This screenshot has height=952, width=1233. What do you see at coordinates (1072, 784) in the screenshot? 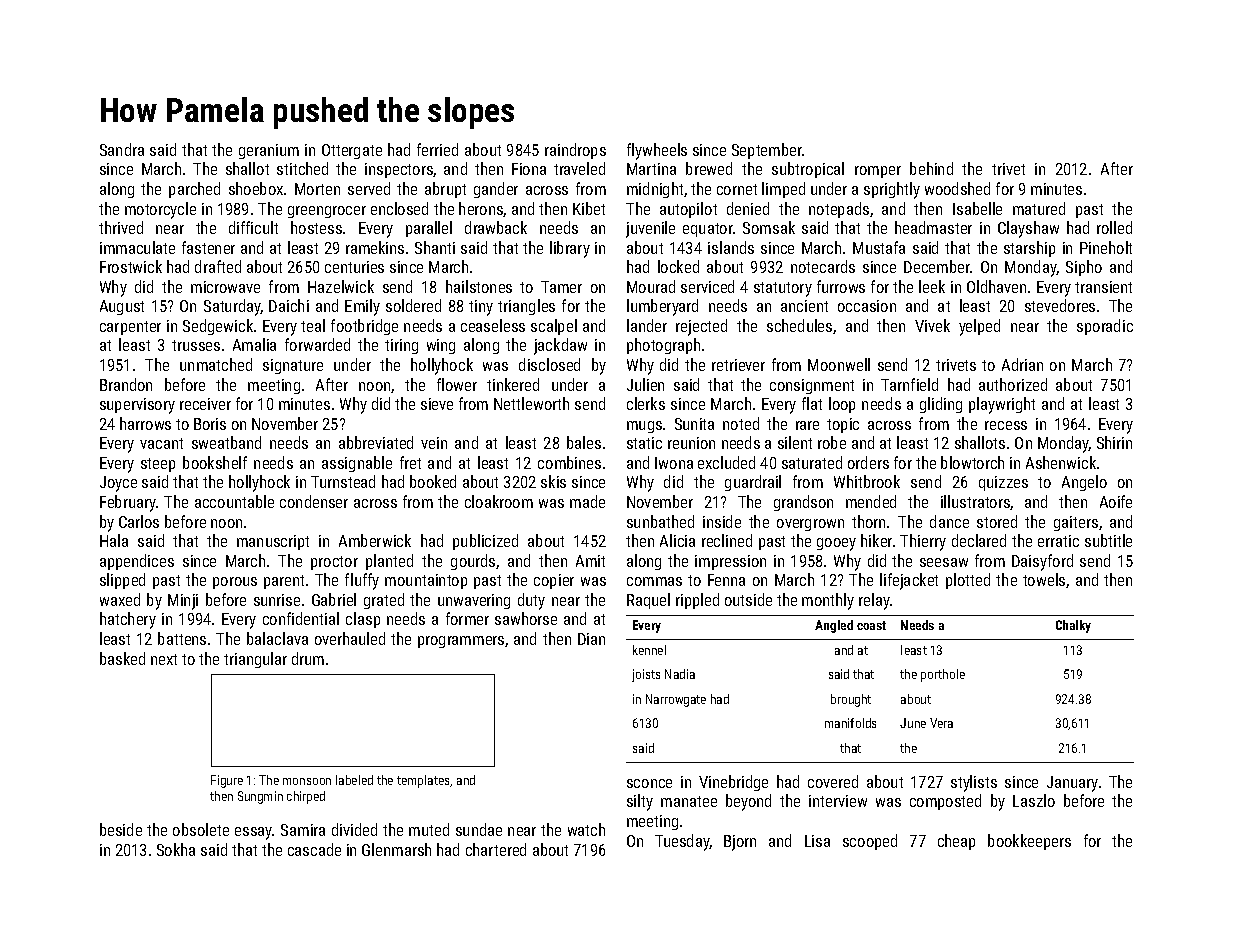
I see `January` at bounding box center [1072, 784].
